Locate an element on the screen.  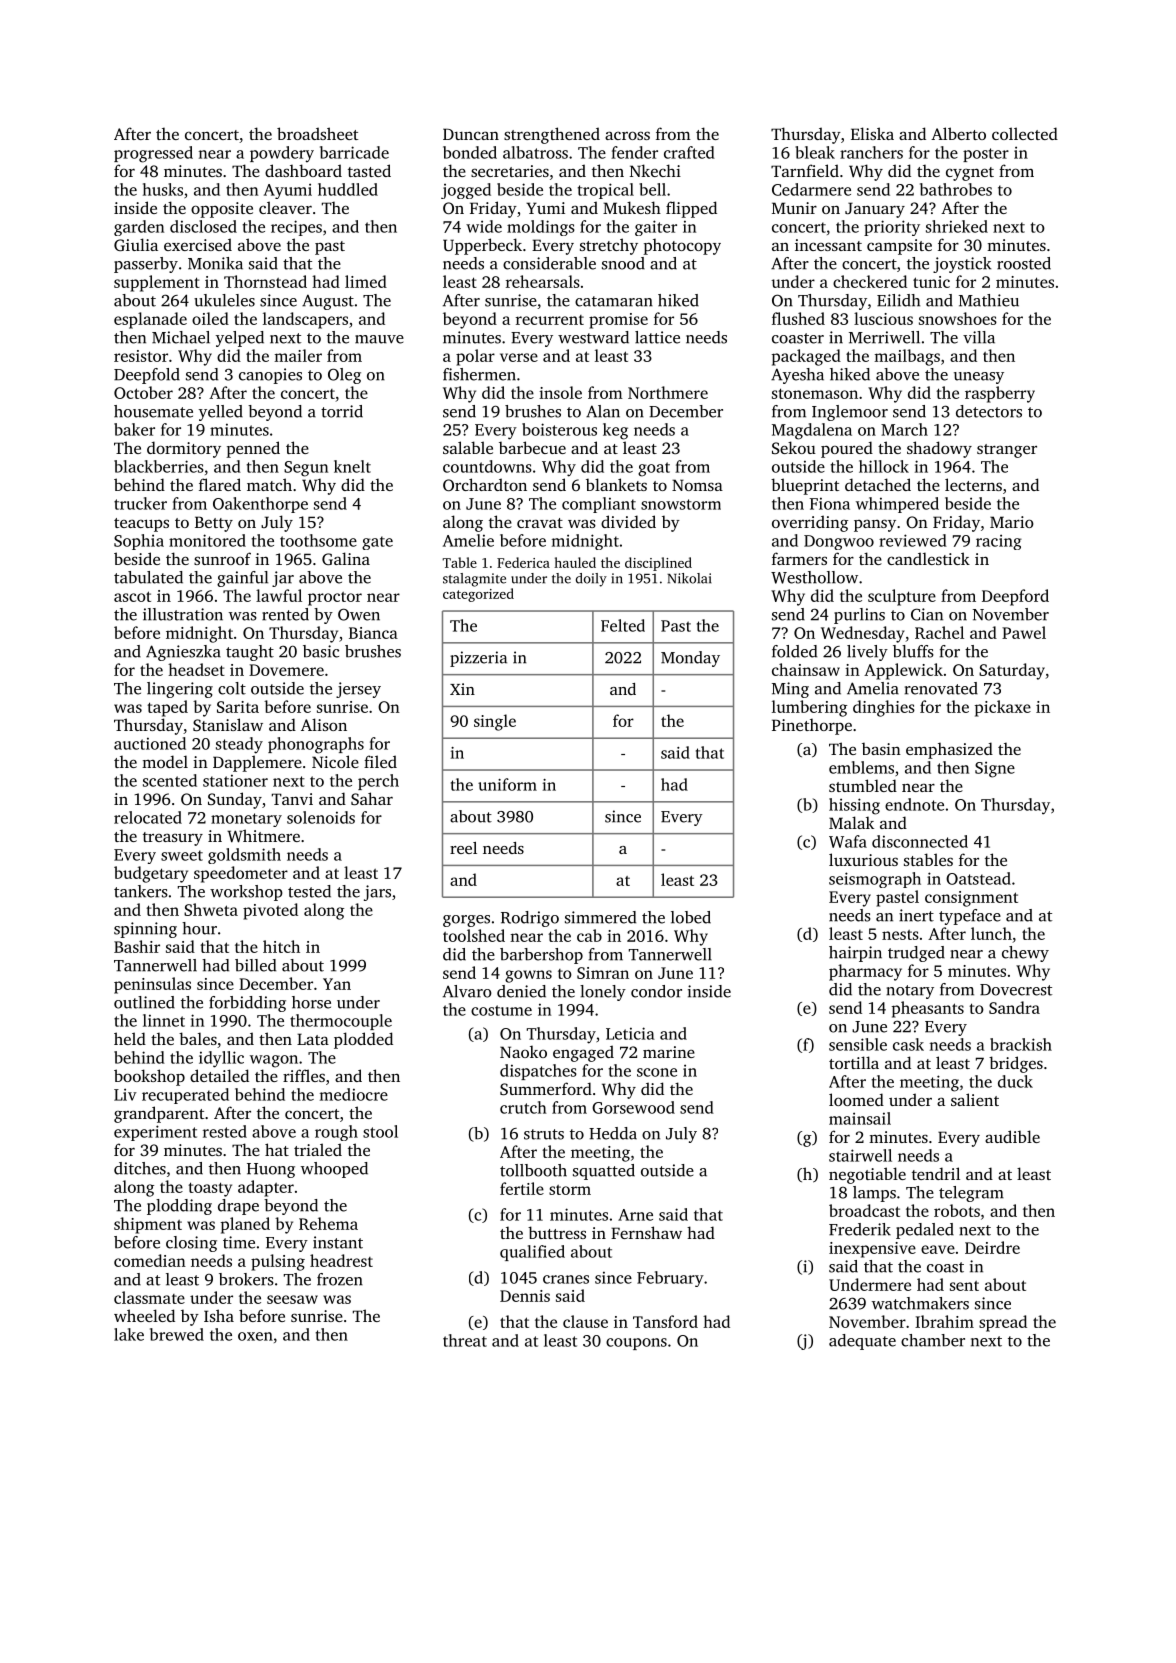
doily is located at coordinates (591, 580).
